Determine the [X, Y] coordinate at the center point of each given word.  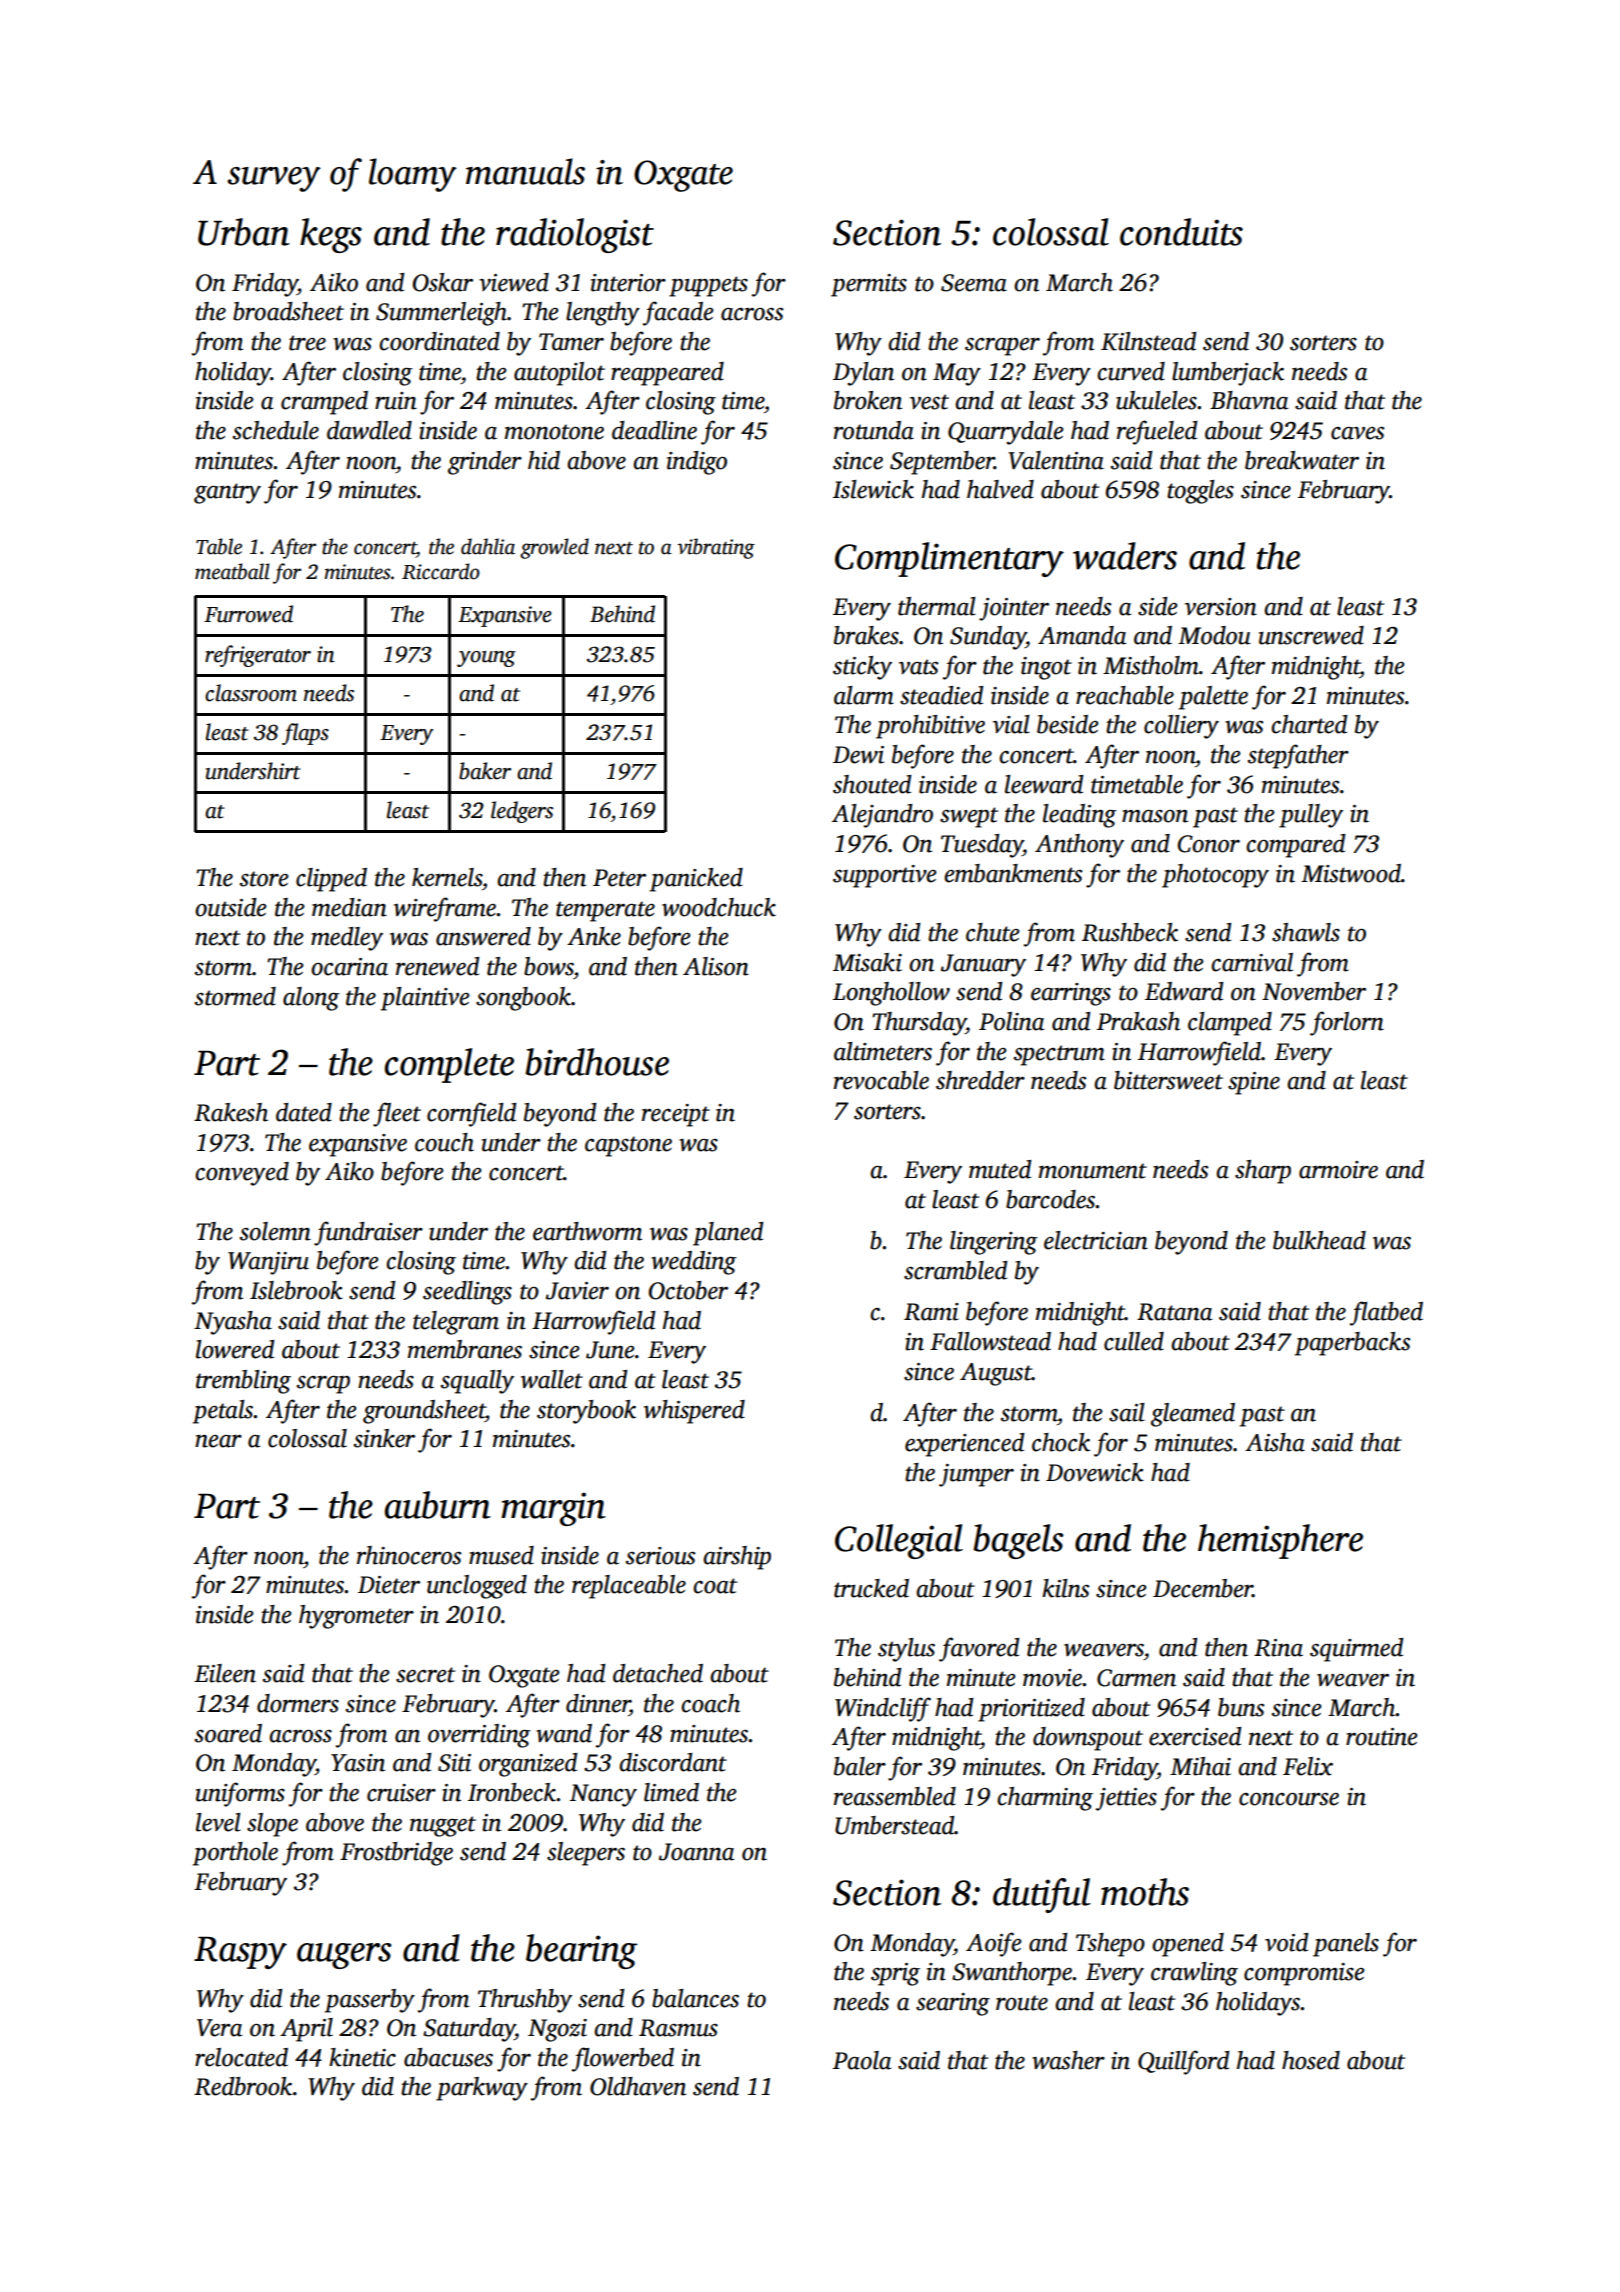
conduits [1181, 232]
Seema [974, 283]
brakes [866, 635]
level [218, 1822]
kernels [447, 877]
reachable [1125, 695]
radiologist [575, 235]
